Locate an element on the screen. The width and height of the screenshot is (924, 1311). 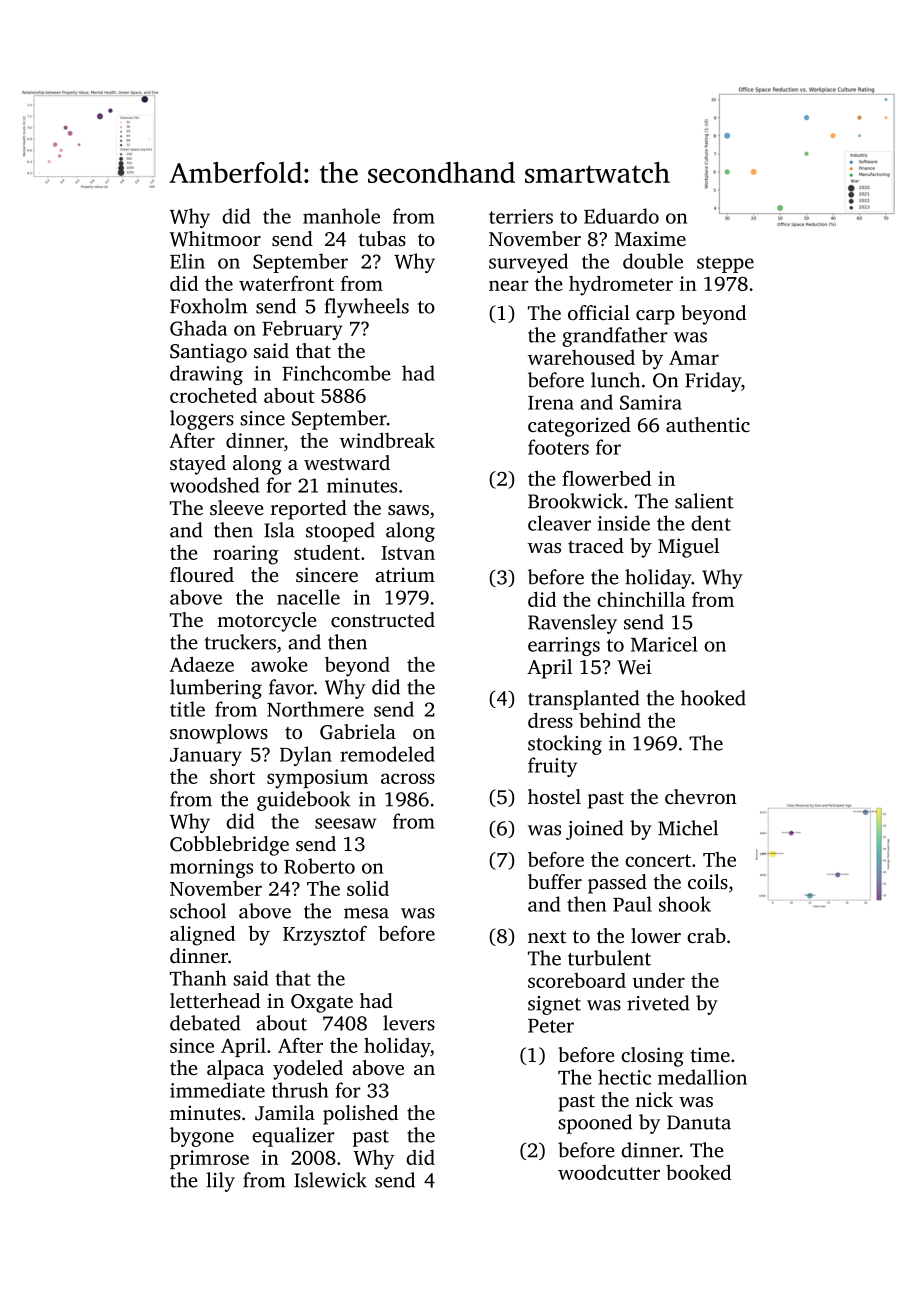
buffer is located at coordinates (555, 881).
